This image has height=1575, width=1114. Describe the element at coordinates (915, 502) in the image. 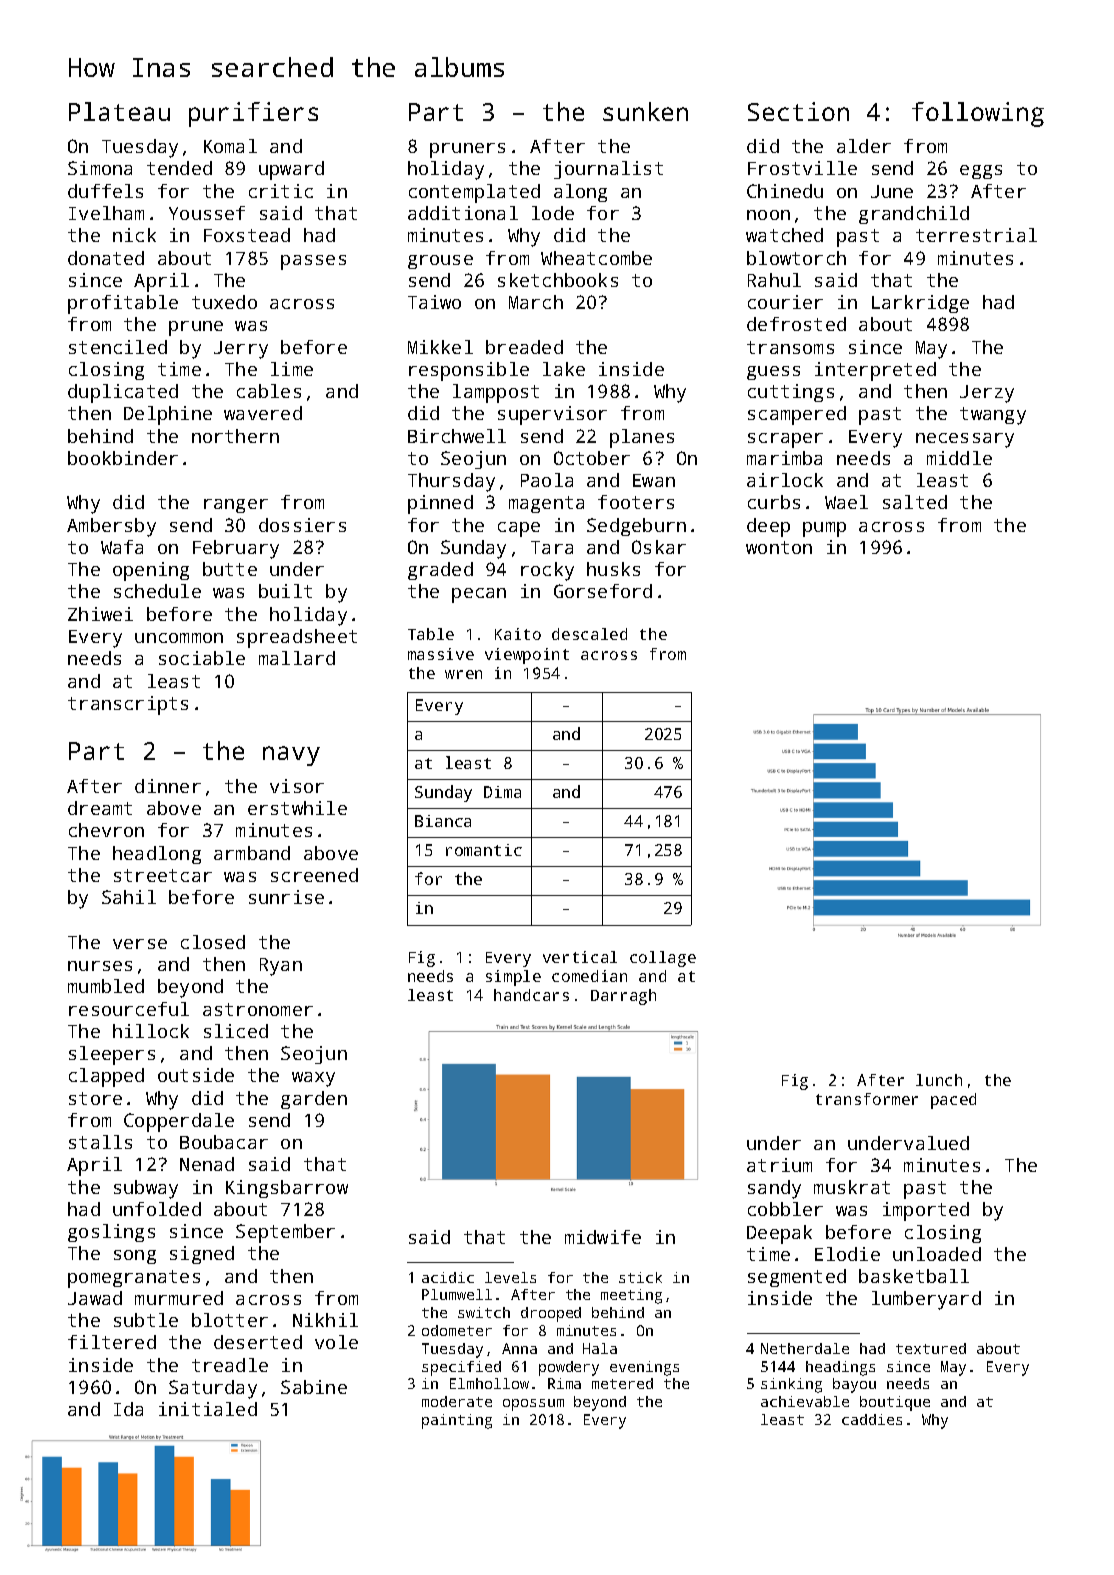

I see `salted` at that location.
